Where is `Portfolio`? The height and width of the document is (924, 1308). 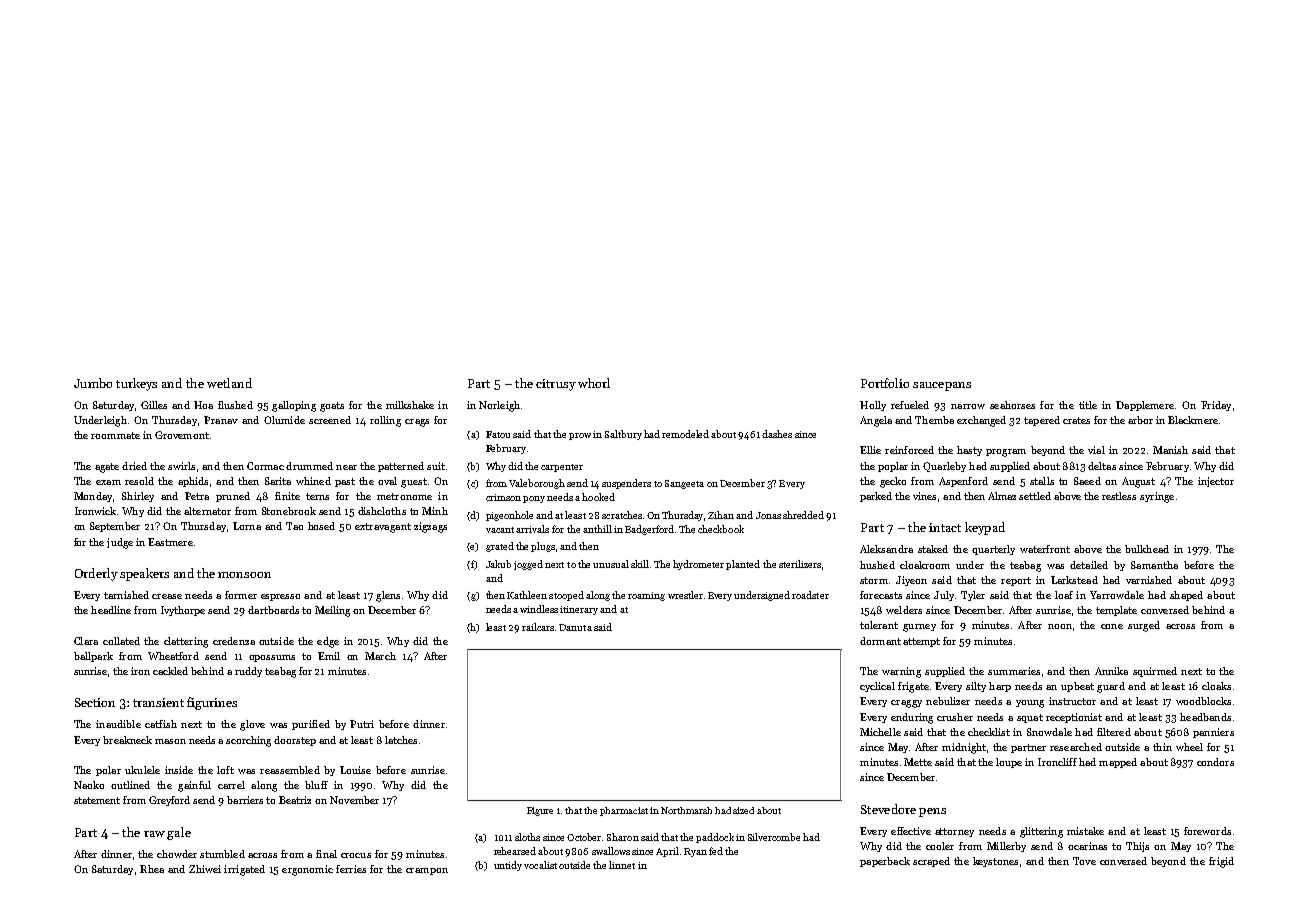
Portfolio is located at coordinates (885, 383).
